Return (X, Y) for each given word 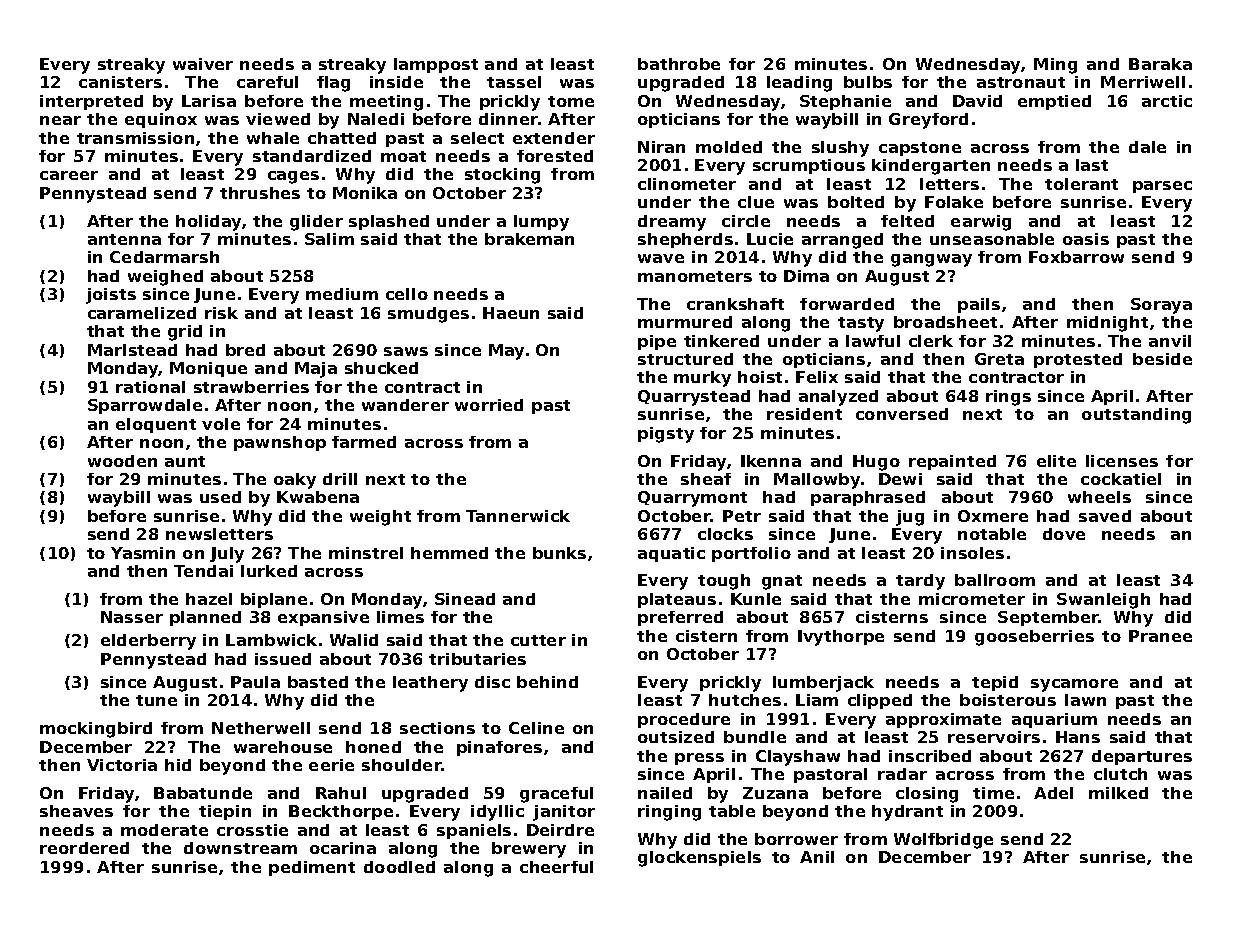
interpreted (91, 102)
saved (1105, 516)
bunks (559, 553)
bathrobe (679, 64)
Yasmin (143, 553)
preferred (680, 618)
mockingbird (96, 730)
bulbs (868, 82)
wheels (1099, 497)
